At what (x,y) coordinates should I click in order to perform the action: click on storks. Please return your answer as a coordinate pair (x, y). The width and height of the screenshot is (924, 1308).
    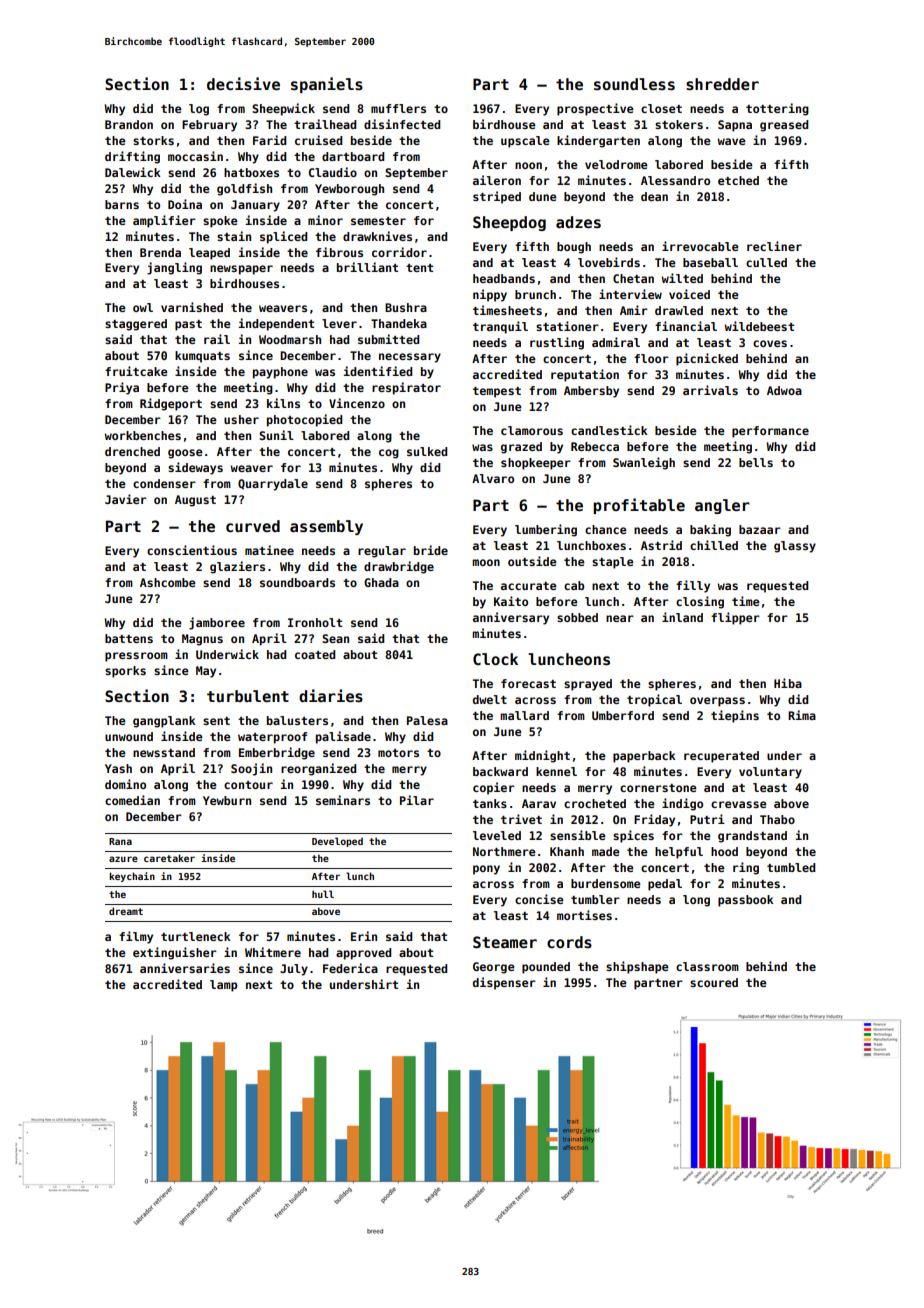
    Looking at the image, I should click on (153, 140).
